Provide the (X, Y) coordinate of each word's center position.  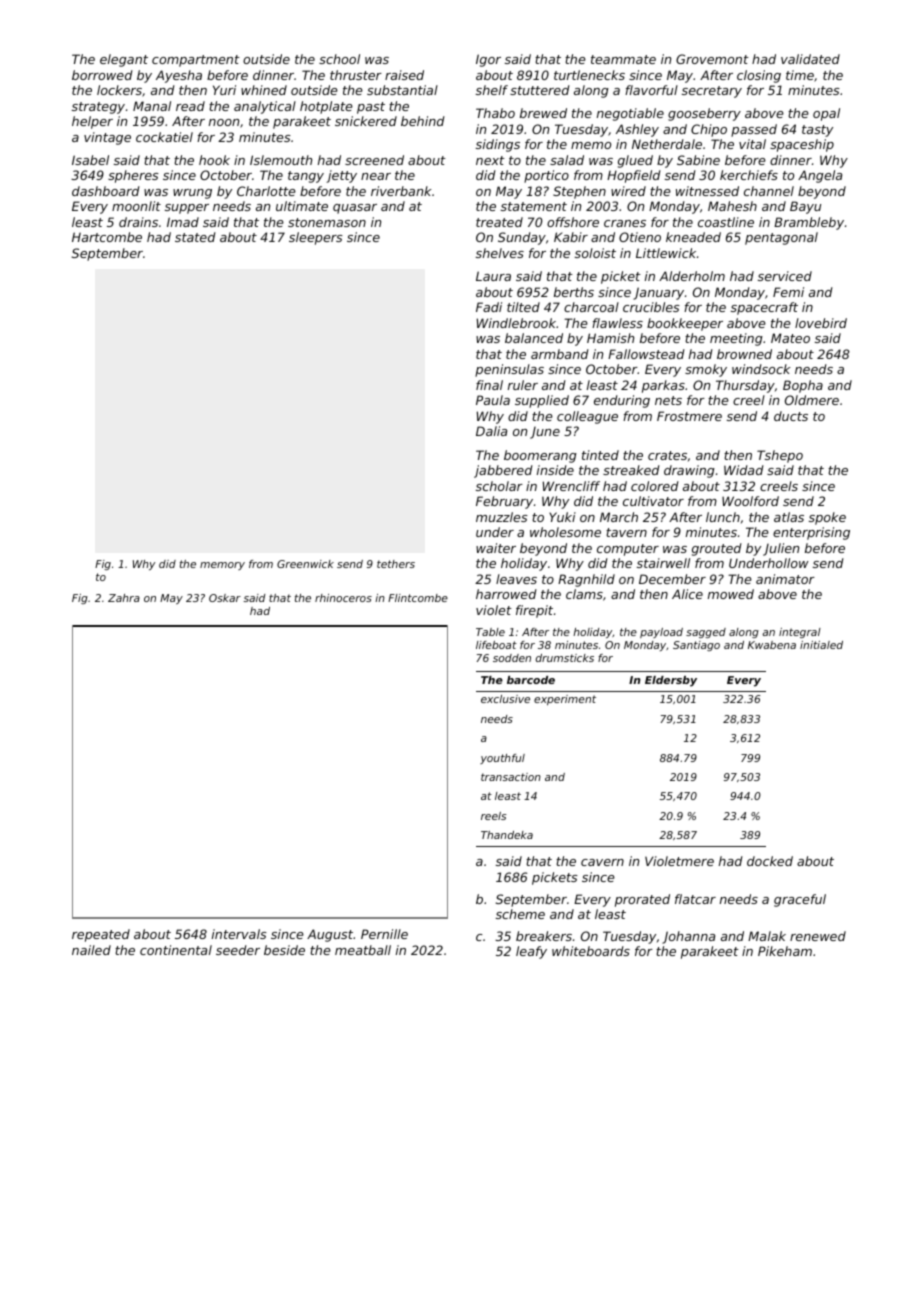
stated (195, 237)
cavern (602, 862)
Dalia (491, 431)
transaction (511, 777)
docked (770, 861)
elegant (124, 60)
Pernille (384, 934)
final (489, 385)
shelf (492, 90)
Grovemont (712, 59)
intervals (239, 934)
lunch (723, 517)
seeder (238, 950)
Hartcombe (107, 237)
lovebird (821, 323)
